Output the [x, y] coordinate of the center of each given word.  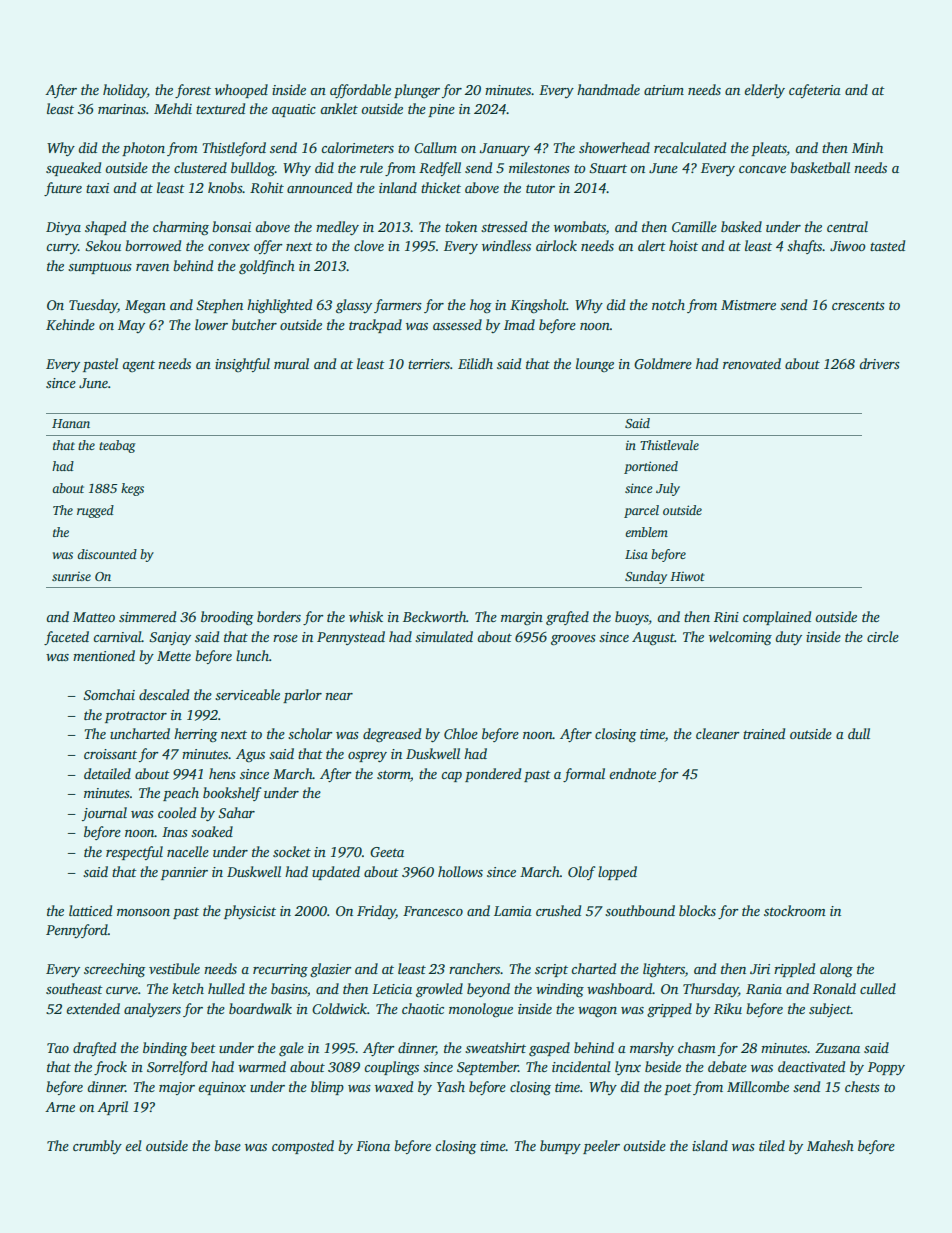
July [668, 489]
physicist [250, 912]
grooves [573, 640]
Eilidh [475, 363]
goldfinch [267, 267]
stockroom [795, 910]
